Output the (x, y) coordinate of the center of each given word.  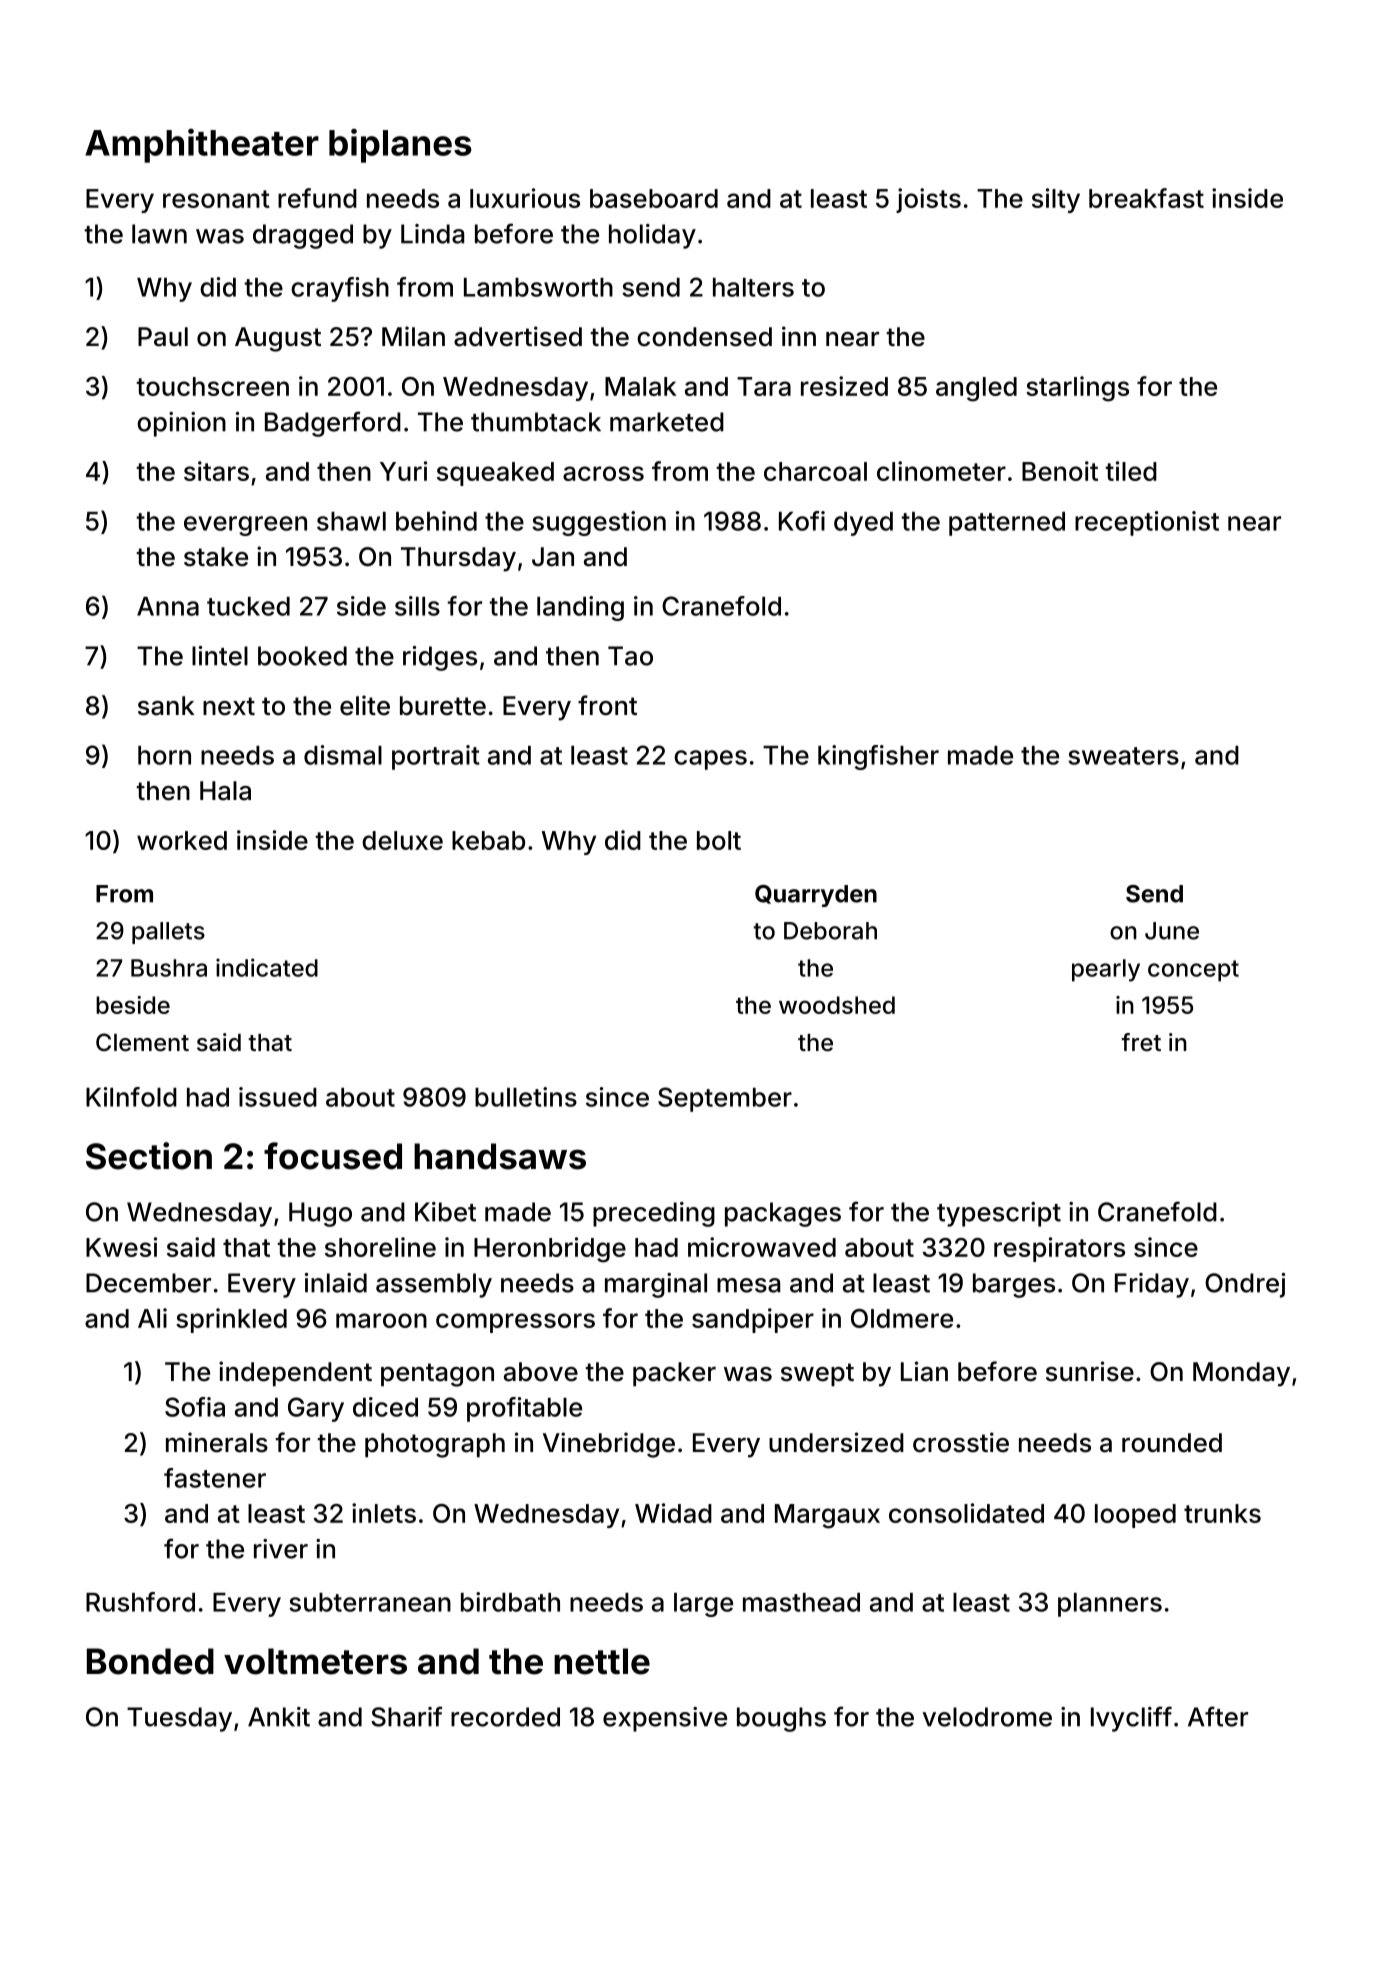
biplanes (400, 145)
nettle (602, 1661)
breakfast (1146, 198)
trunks (1222, 1513)
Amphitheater (202, 145)
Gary (316, 1409)
